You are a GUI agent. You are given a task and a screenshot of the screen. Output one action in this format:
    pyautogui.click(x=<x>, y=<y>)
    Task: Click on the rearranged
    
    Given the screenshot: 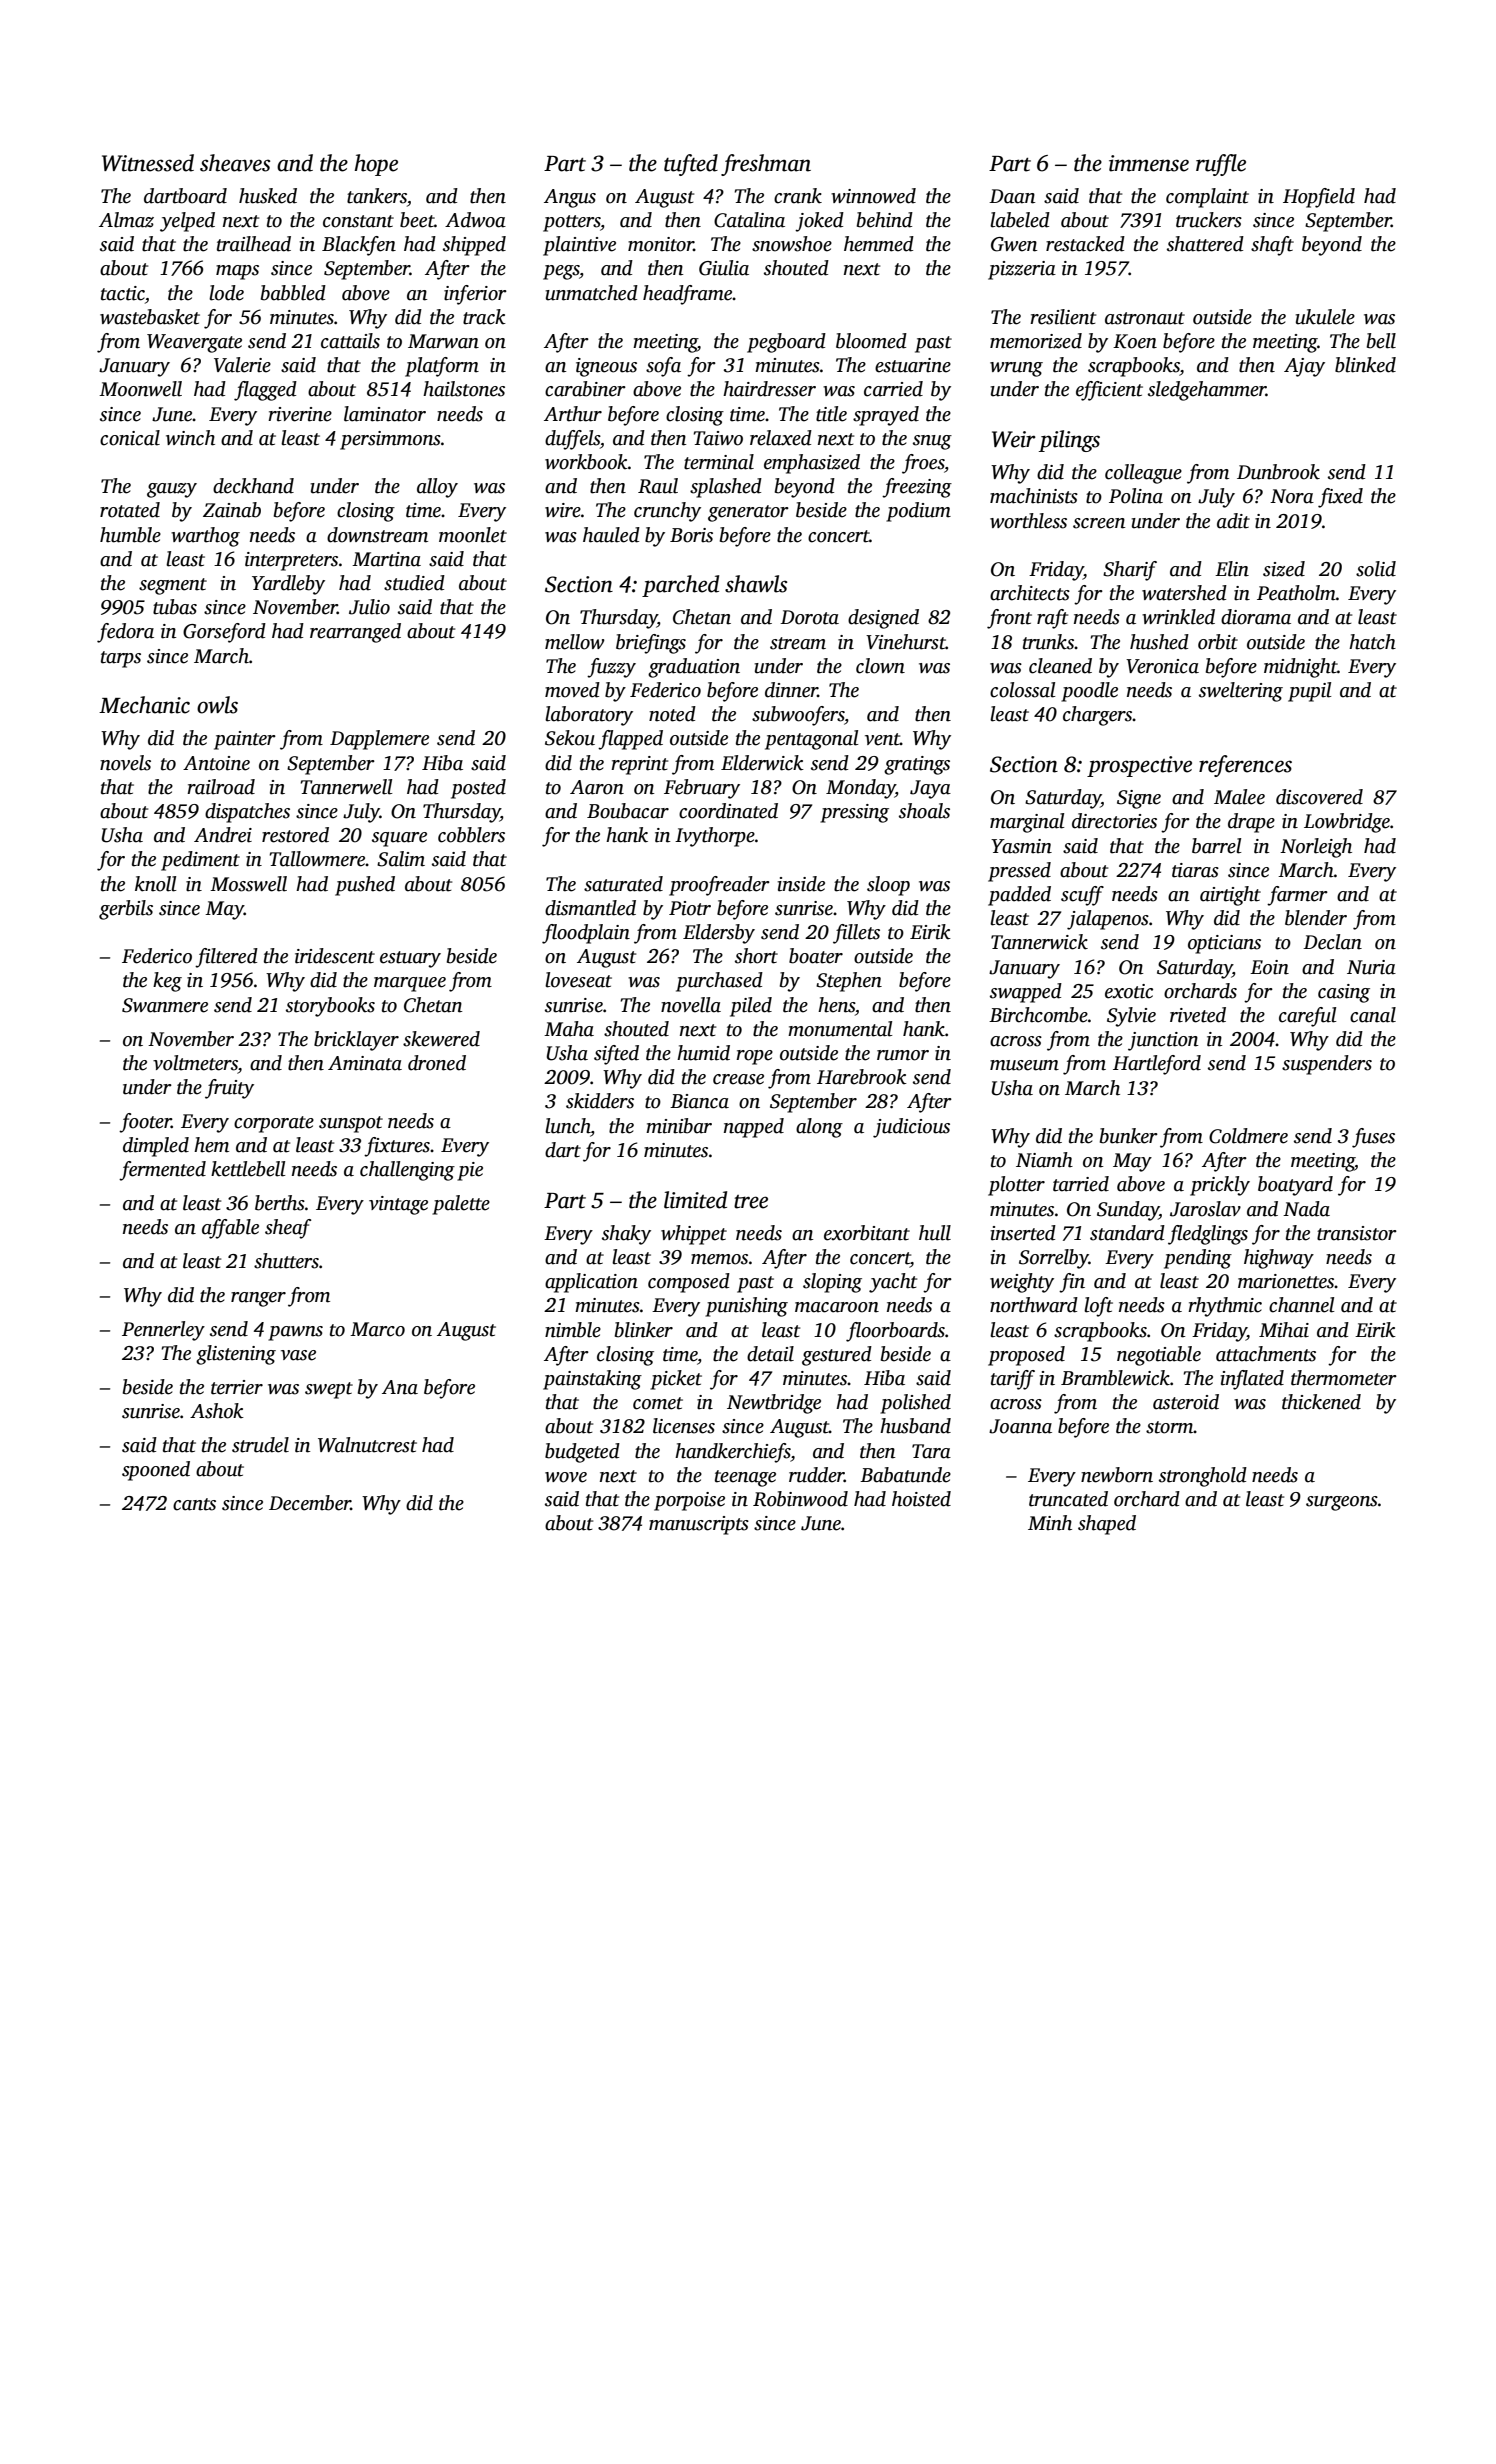 What is the action you would take?
    pyautogui.click(x=355, y=633)
